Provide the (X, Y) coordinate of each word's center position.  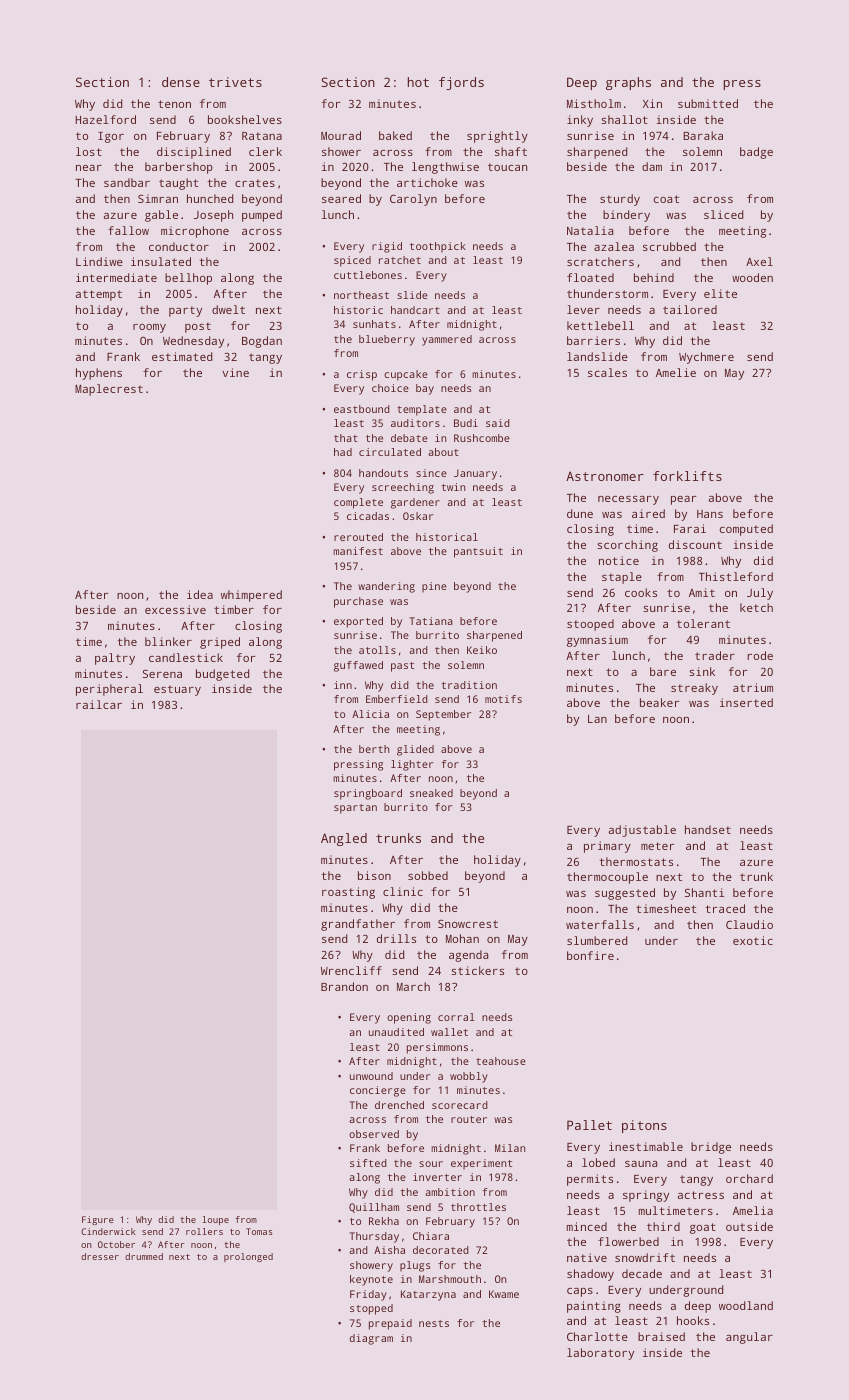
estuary (177, 690)
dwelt (228, 309)
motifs (503, 699)
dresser (100, 1256)
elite (720, 293)
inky (580, 121)
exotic (753, 940)
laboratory (600, 1354)
